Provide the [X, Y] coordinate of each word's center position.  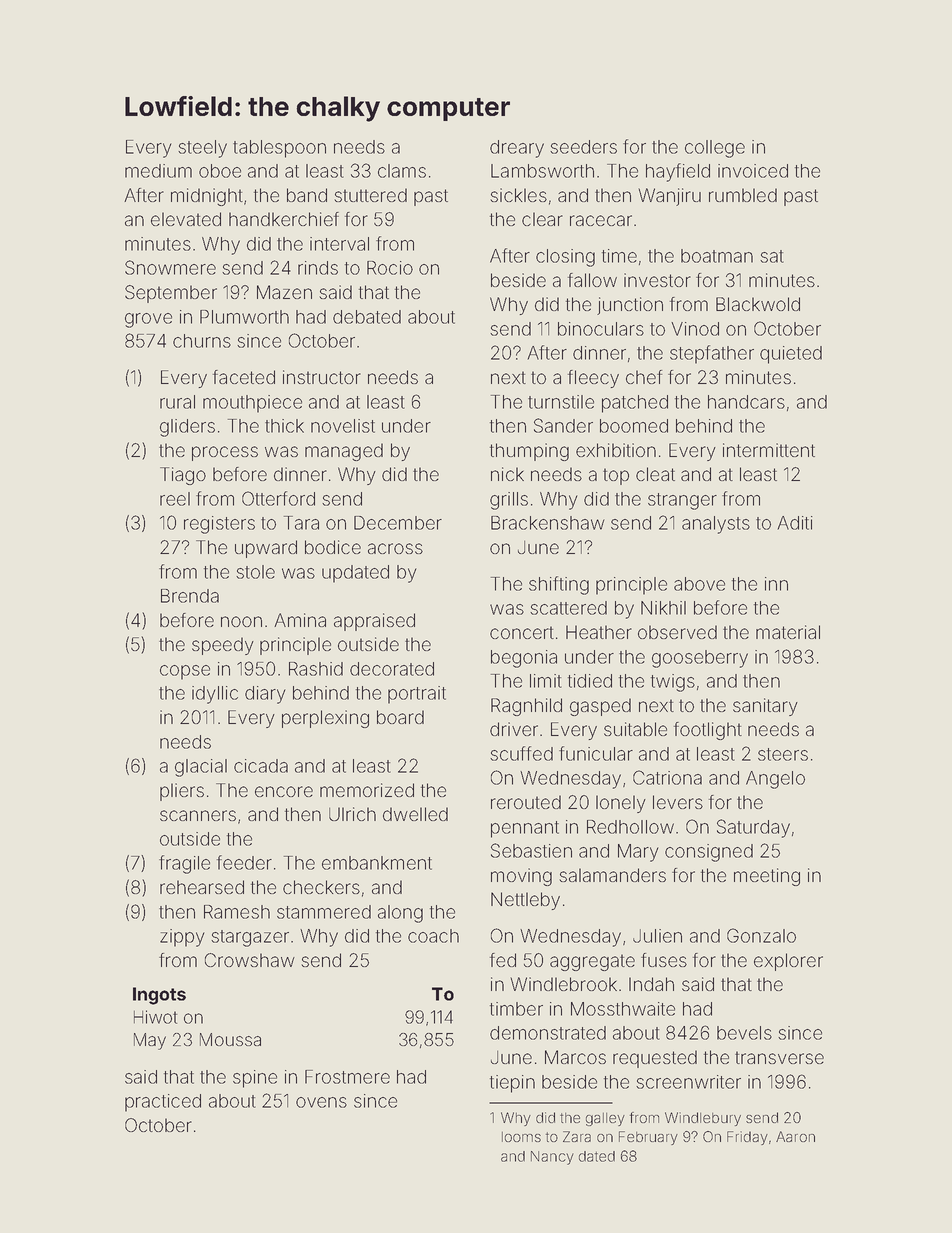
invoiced [753, 171]
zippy [182, 938]
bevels [744, 1033]
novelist [343, 426]
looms [521, 1137]
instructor [322, 377]
